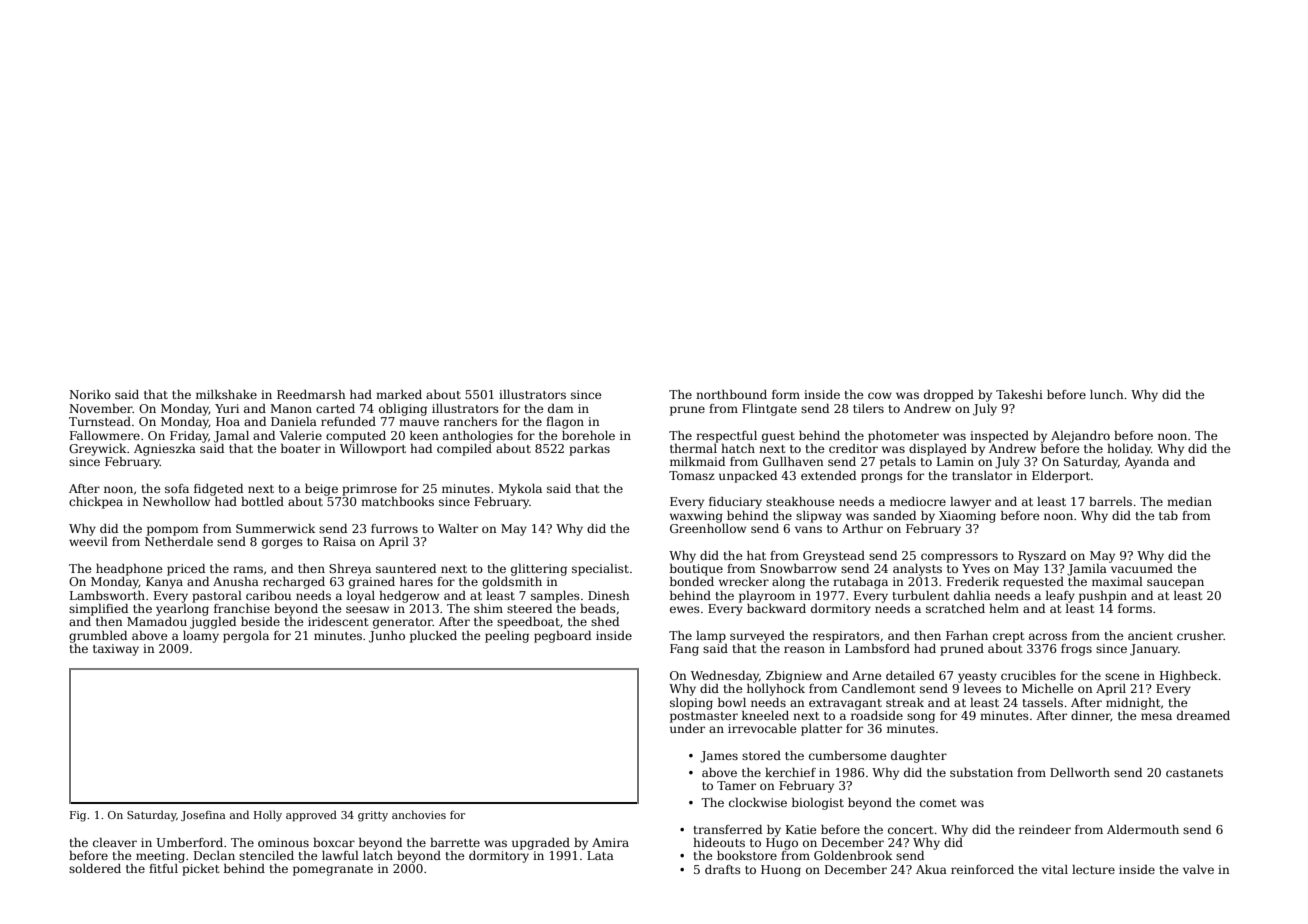 The width and height of the screenshot is (1308, 924). I want to click on pegboard, so click(562, 637).
